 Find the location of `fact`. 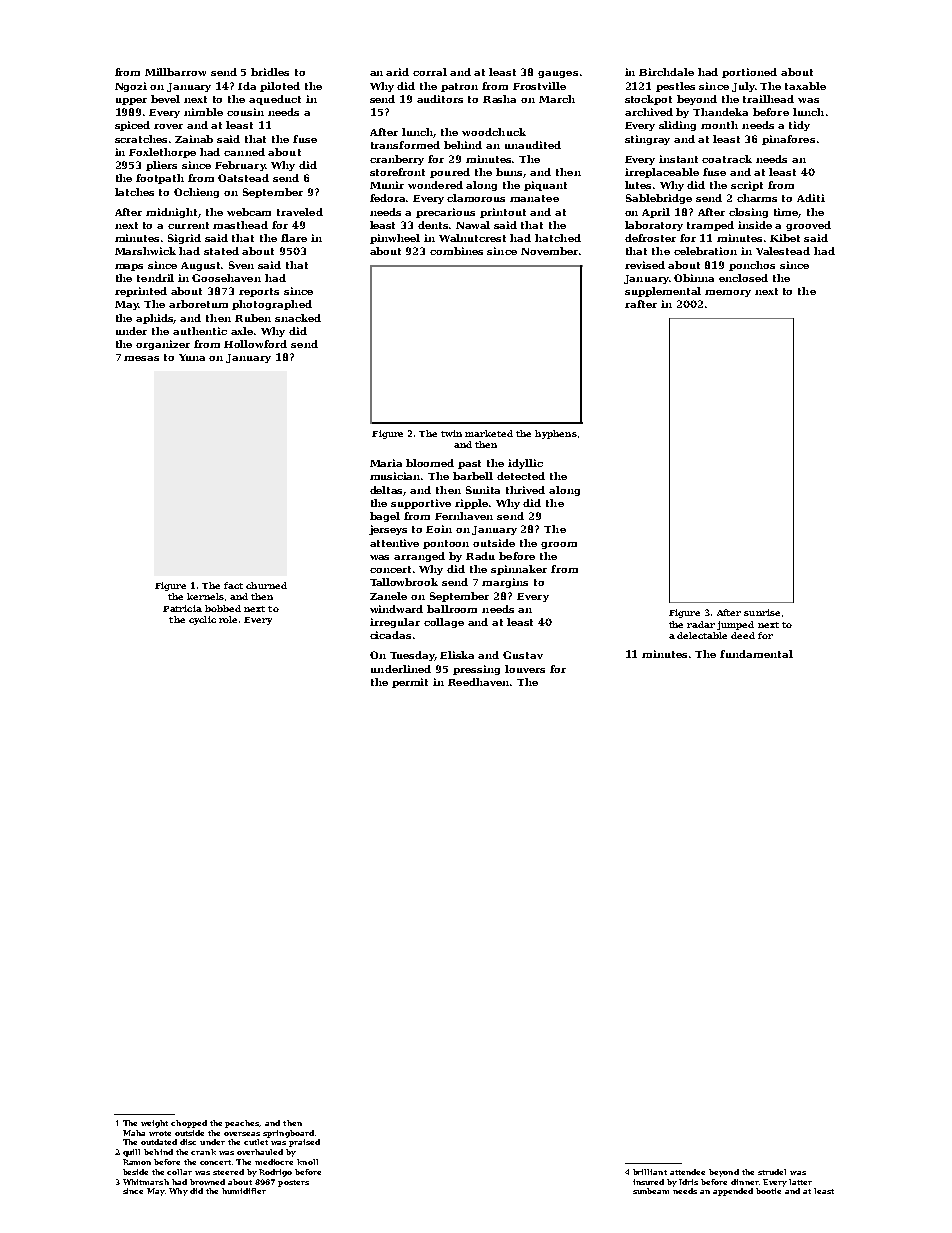

fact is located at coordinates (233, 585).
